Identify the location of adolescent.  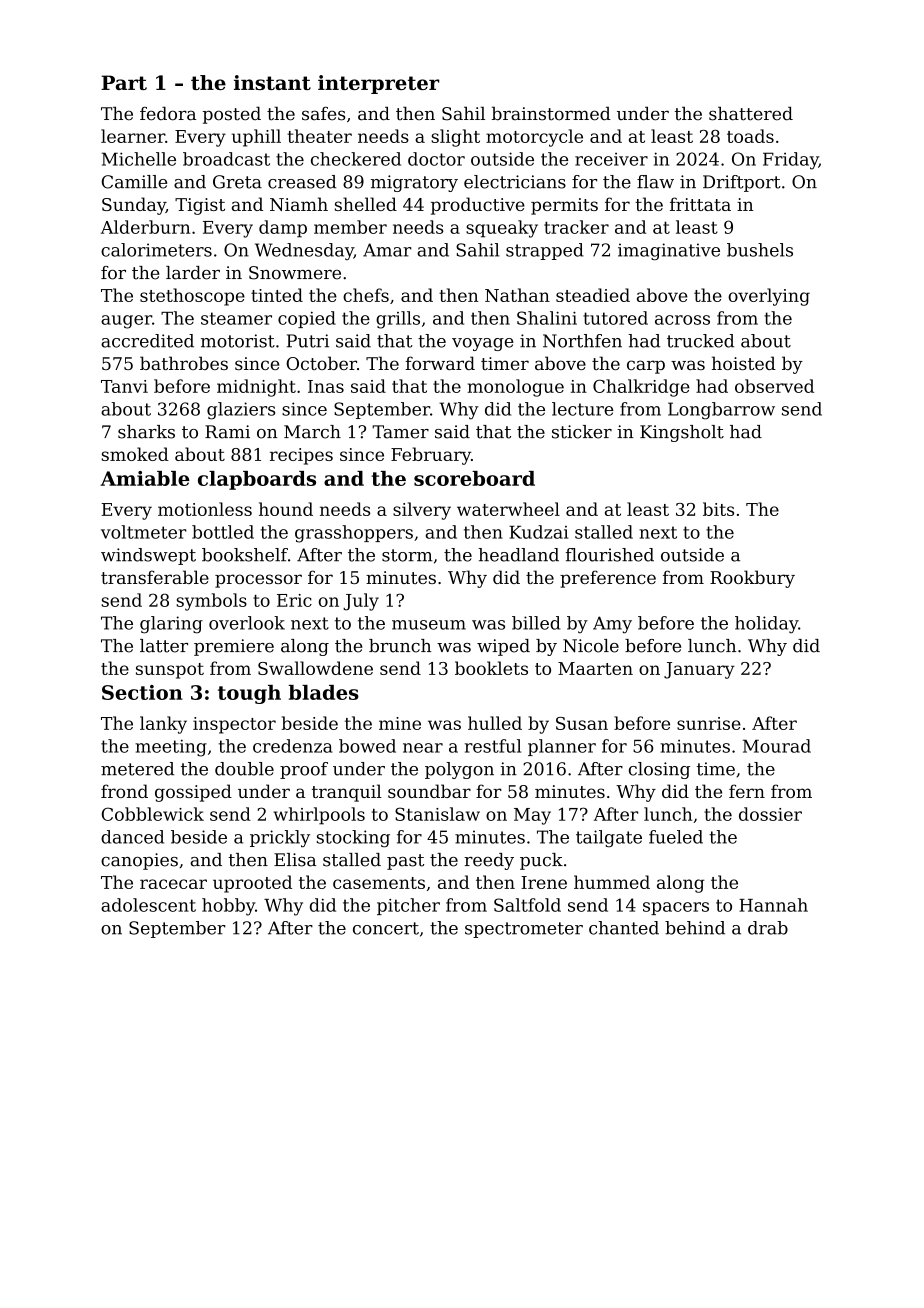
(148, 905).
